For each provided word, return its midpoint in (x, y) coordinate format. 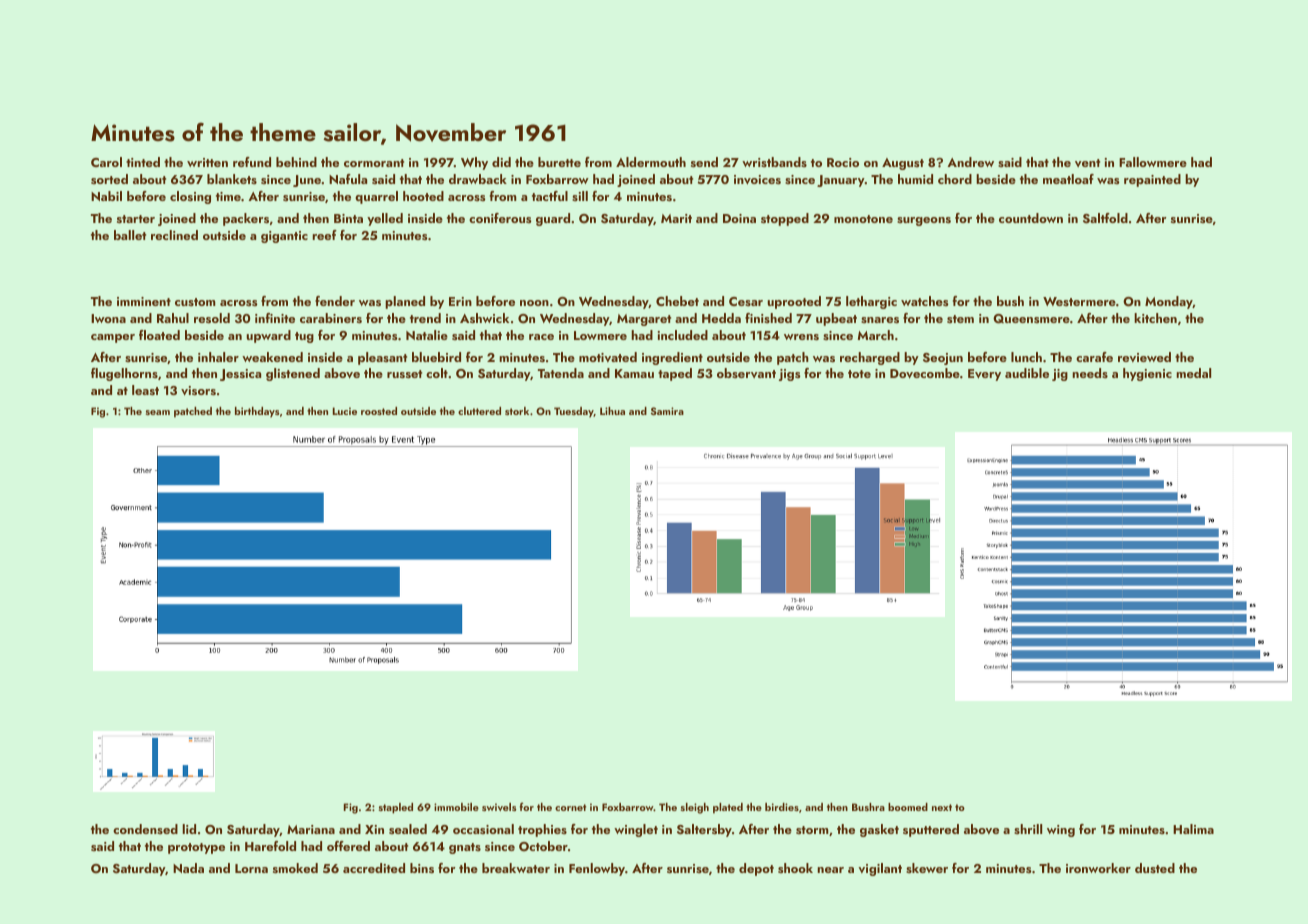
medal (1193, 373)
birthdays (257, 412)
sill (580, 196)
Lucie (345, 411)
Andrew (970, 162)
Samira (667, 411)
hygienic (1147, 374)
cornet (570, 807)
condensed (145, 829)
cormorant (374, 163)
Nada (188, 868)
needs (1090, 373)
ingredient (672, 358)
